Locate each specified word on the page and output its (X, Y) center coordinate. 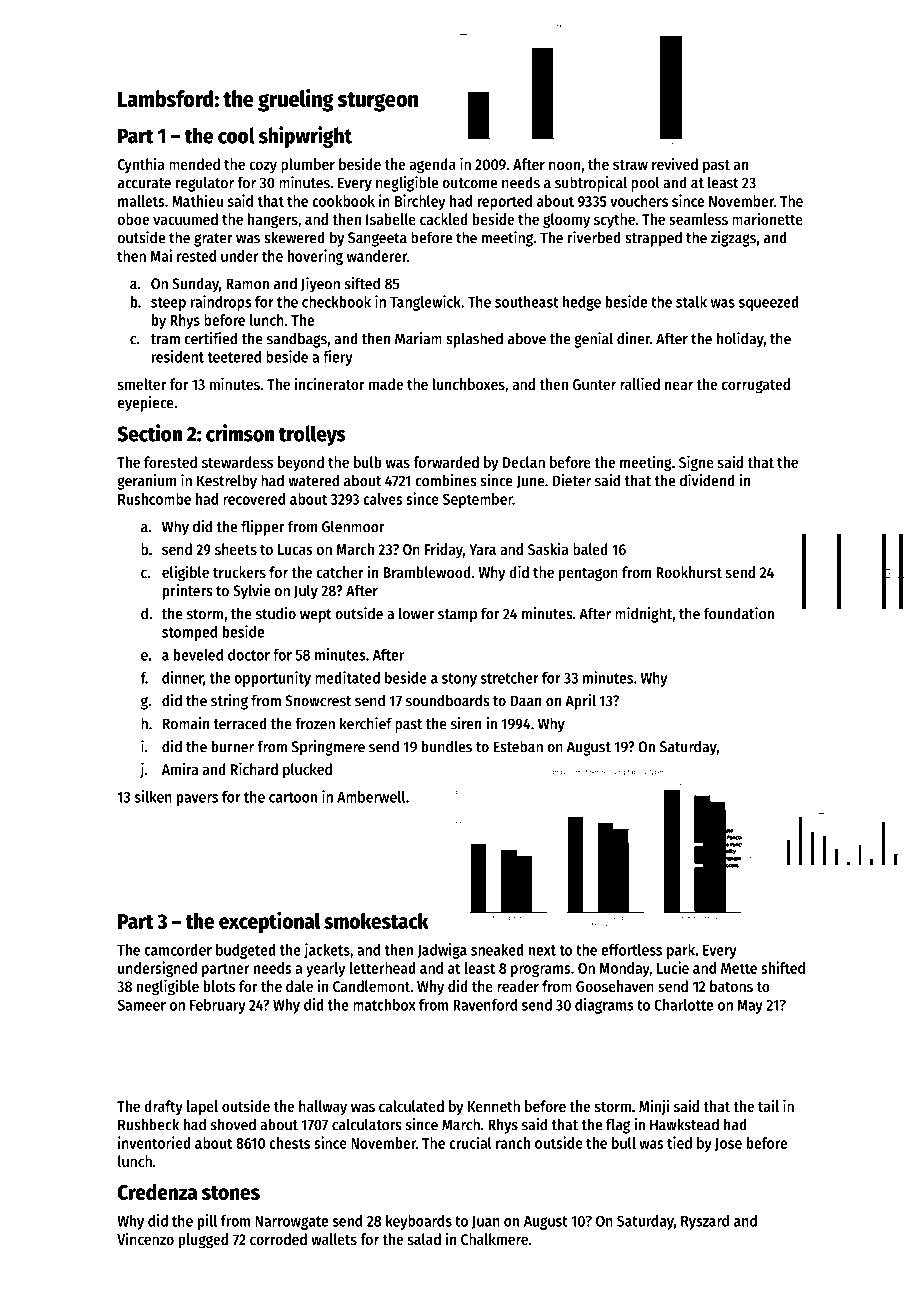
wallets (334, 1239)
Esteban (518, 746)
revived (675, 163)
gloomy (566, 221)
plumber (308, 166)
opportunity (272, 679)
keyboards (419, 1222)
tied (679, 1142)
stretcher (509, 678)
